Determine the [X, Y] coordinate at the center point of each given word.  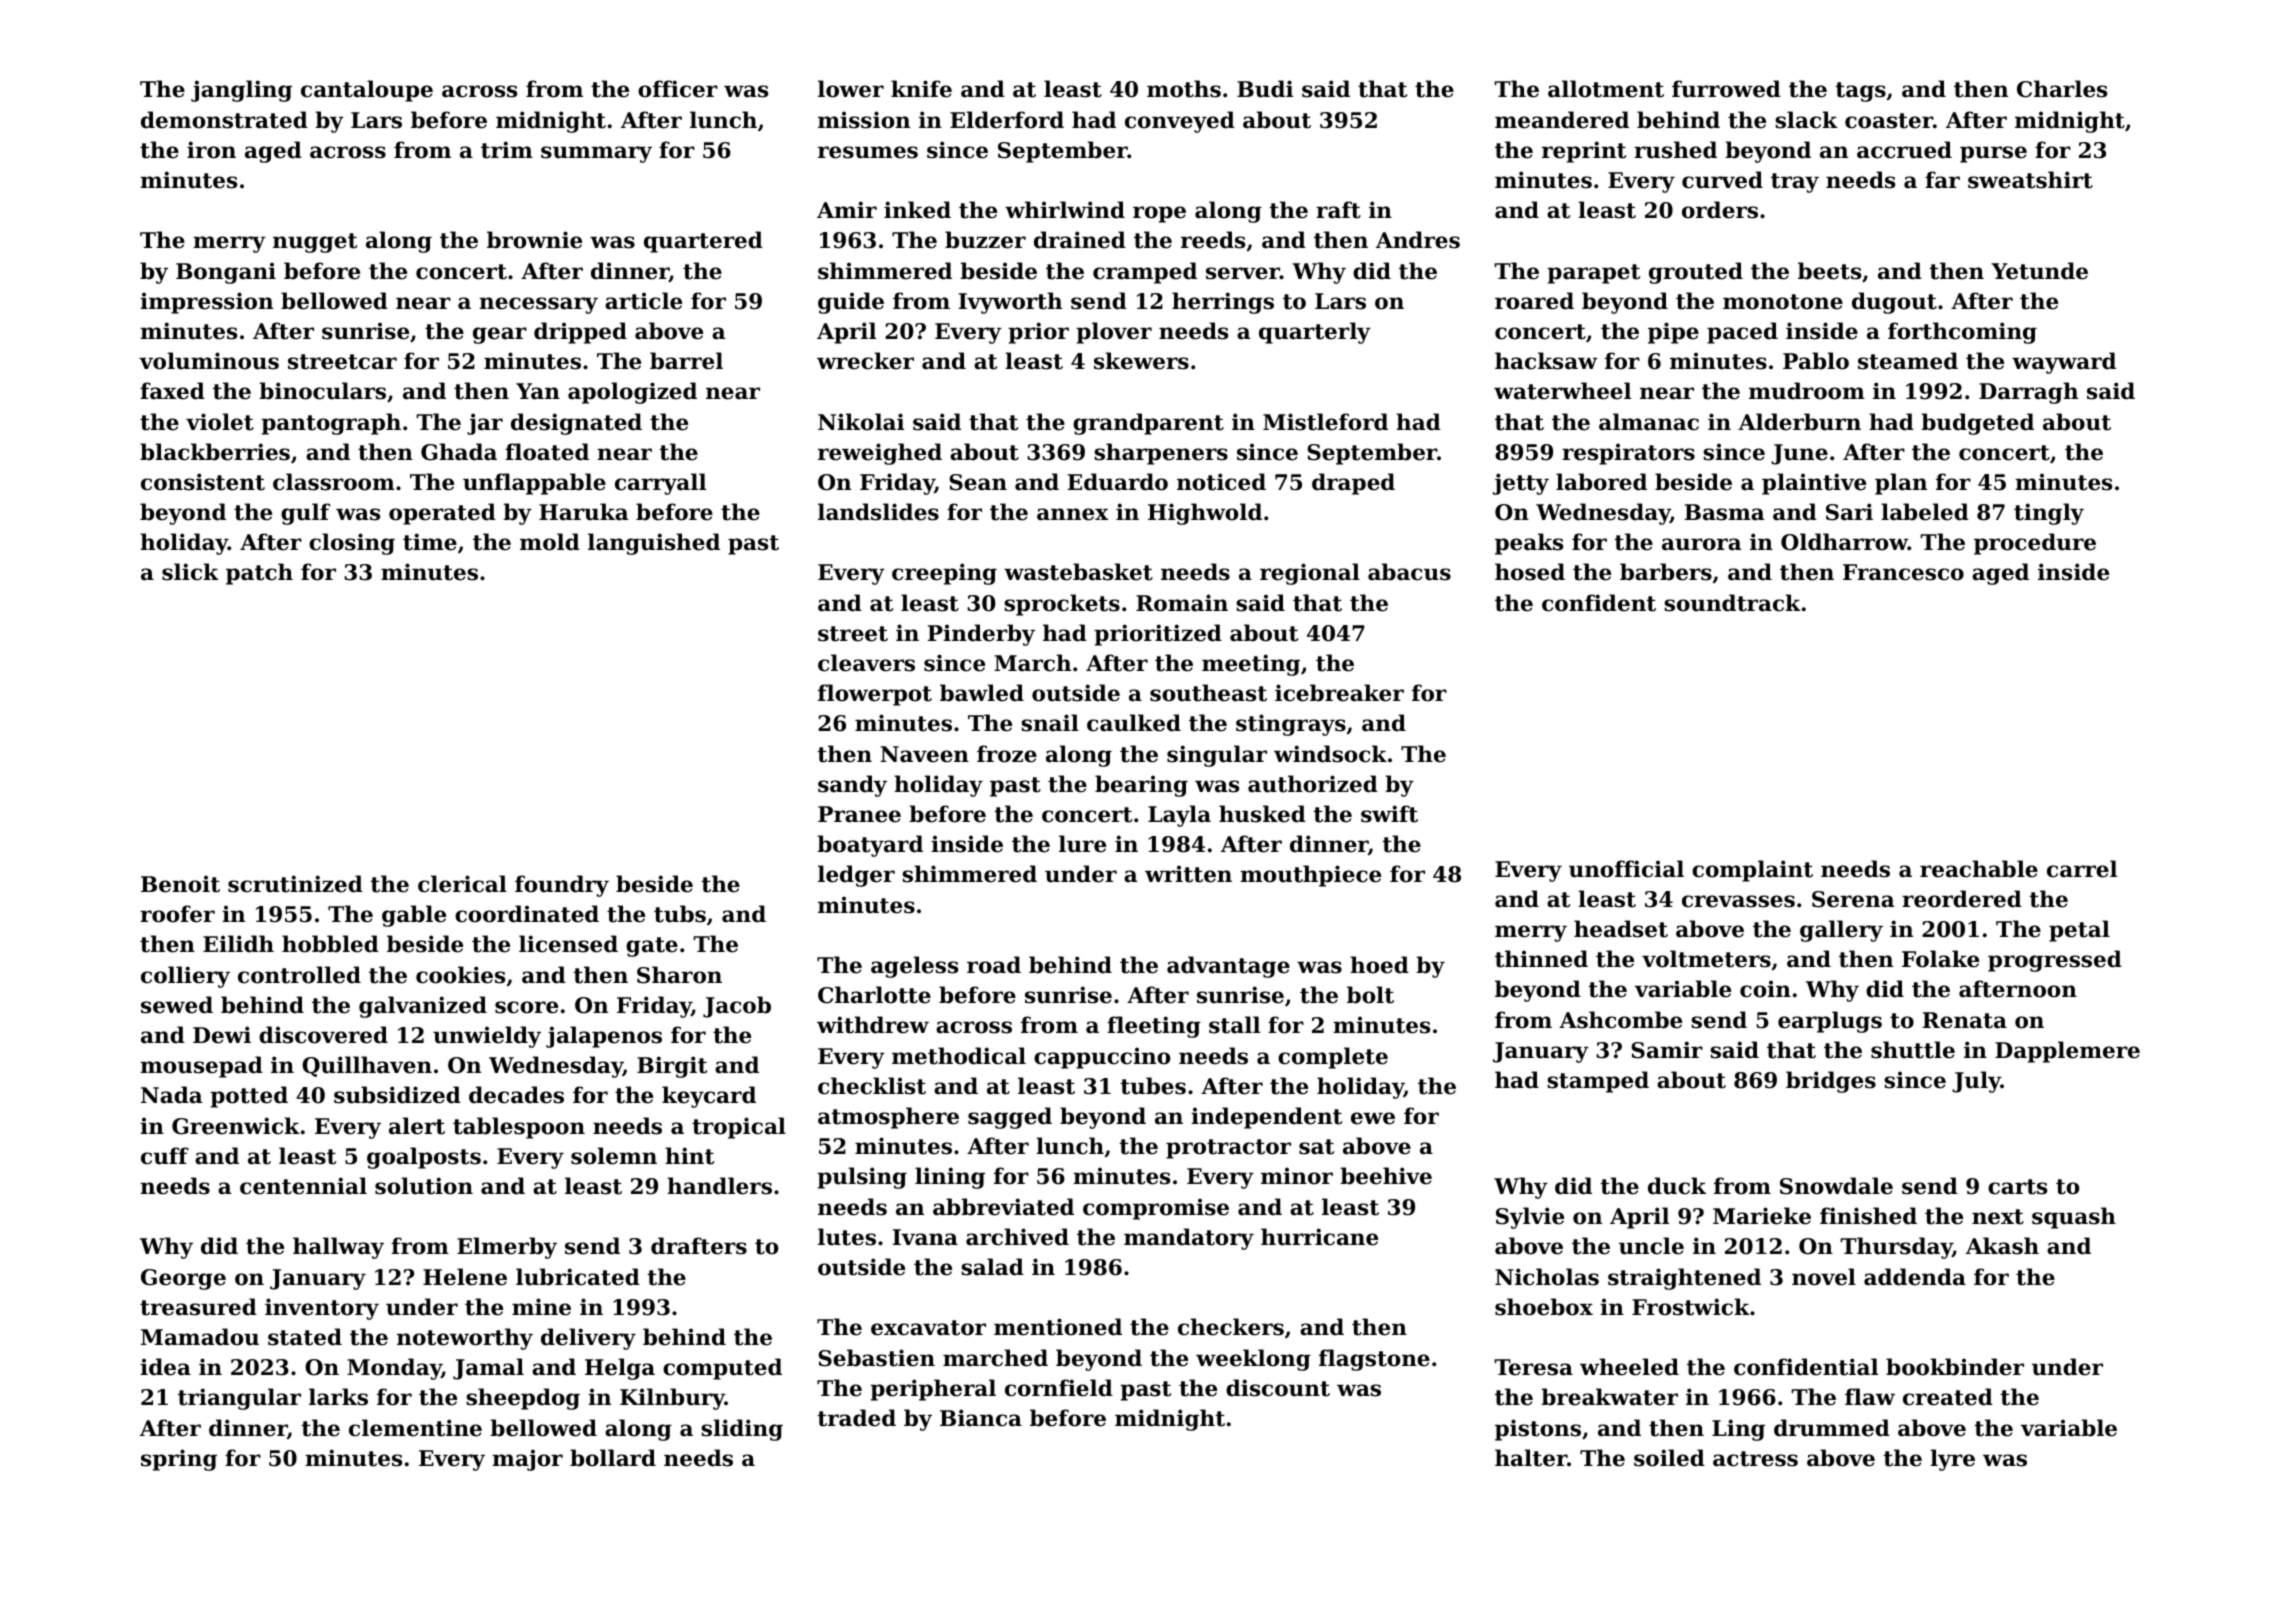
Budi [1265, 89]
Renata [1965, 1020]
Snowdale [1836, 1186]
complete [1333, 1058]
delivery [588, 1339]
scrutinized [295, 884]
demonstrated [224, 120]
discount [1278, 1388]
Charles [2062, 89]
